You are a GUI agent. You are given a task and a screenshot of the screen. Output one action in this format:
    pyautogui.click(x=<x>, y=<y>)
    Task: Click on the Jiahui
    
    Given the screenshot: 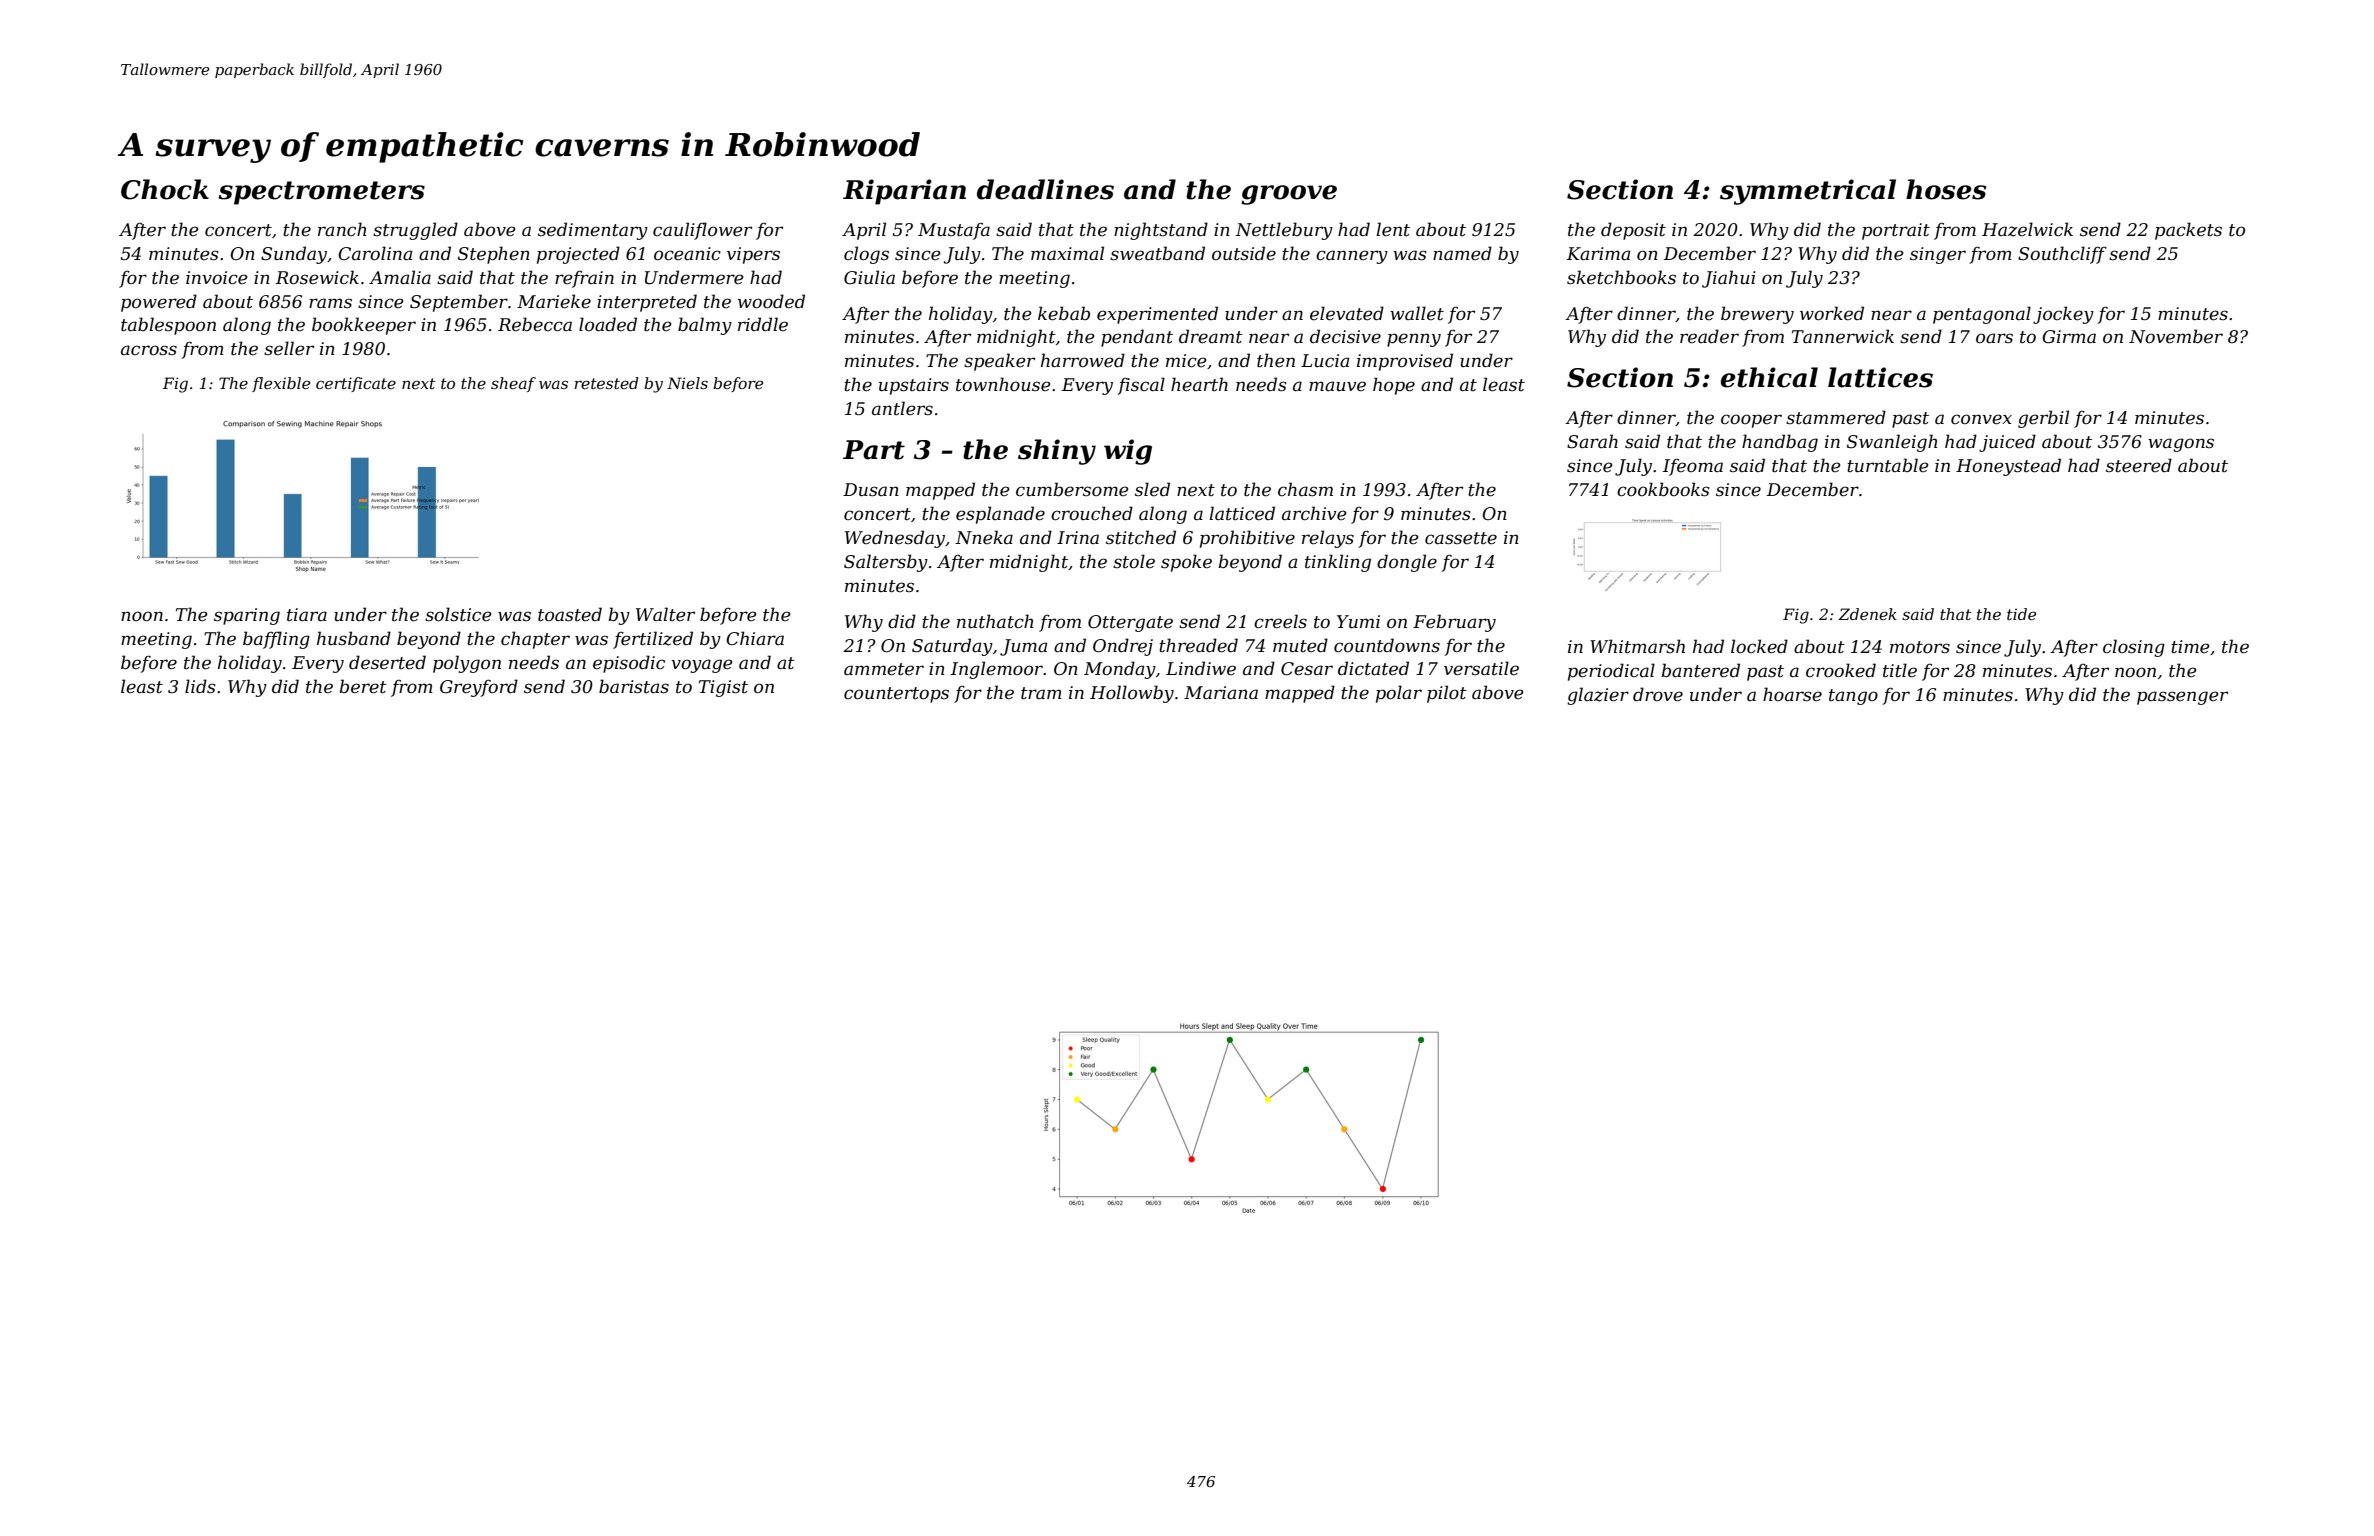 What is the action you would take?
    pyautogui.click(x=1729, y=279)
